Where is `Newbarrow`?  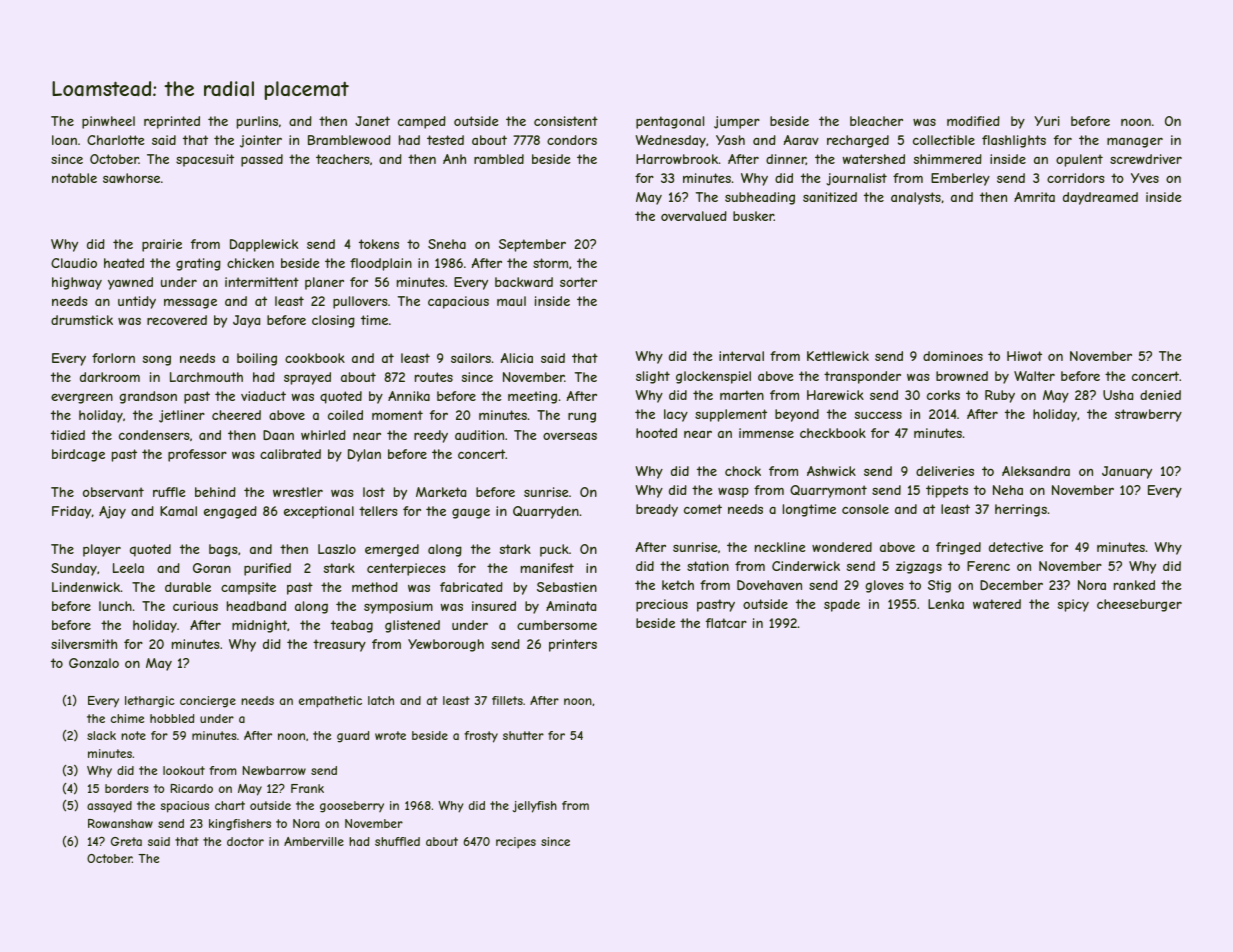
Newbarrow is located at coordinates (274, 770).
